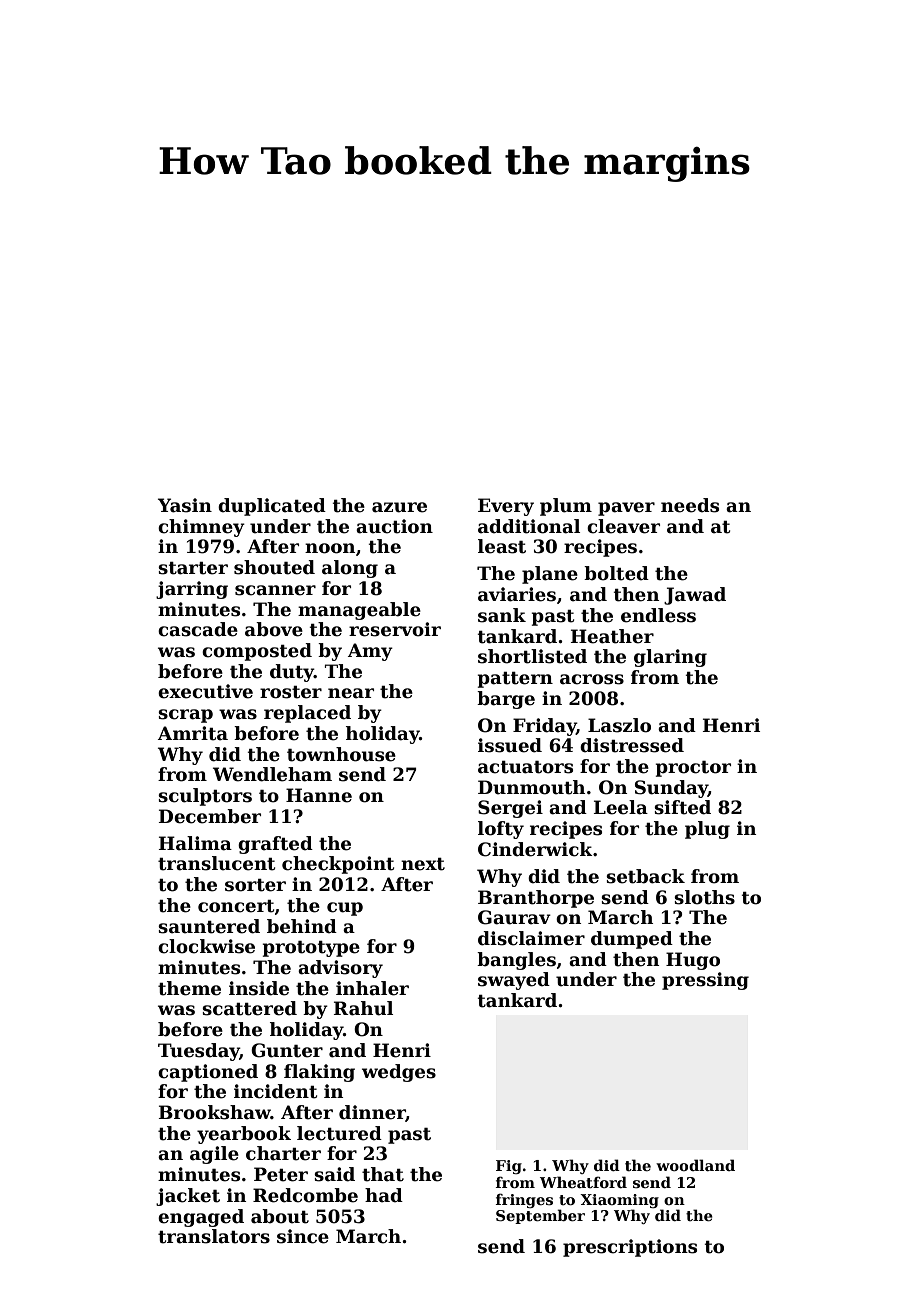  What do you see at coordinates (370, 652) in the screenshot?
I see `Amy` at bounding box center [370, 652].
